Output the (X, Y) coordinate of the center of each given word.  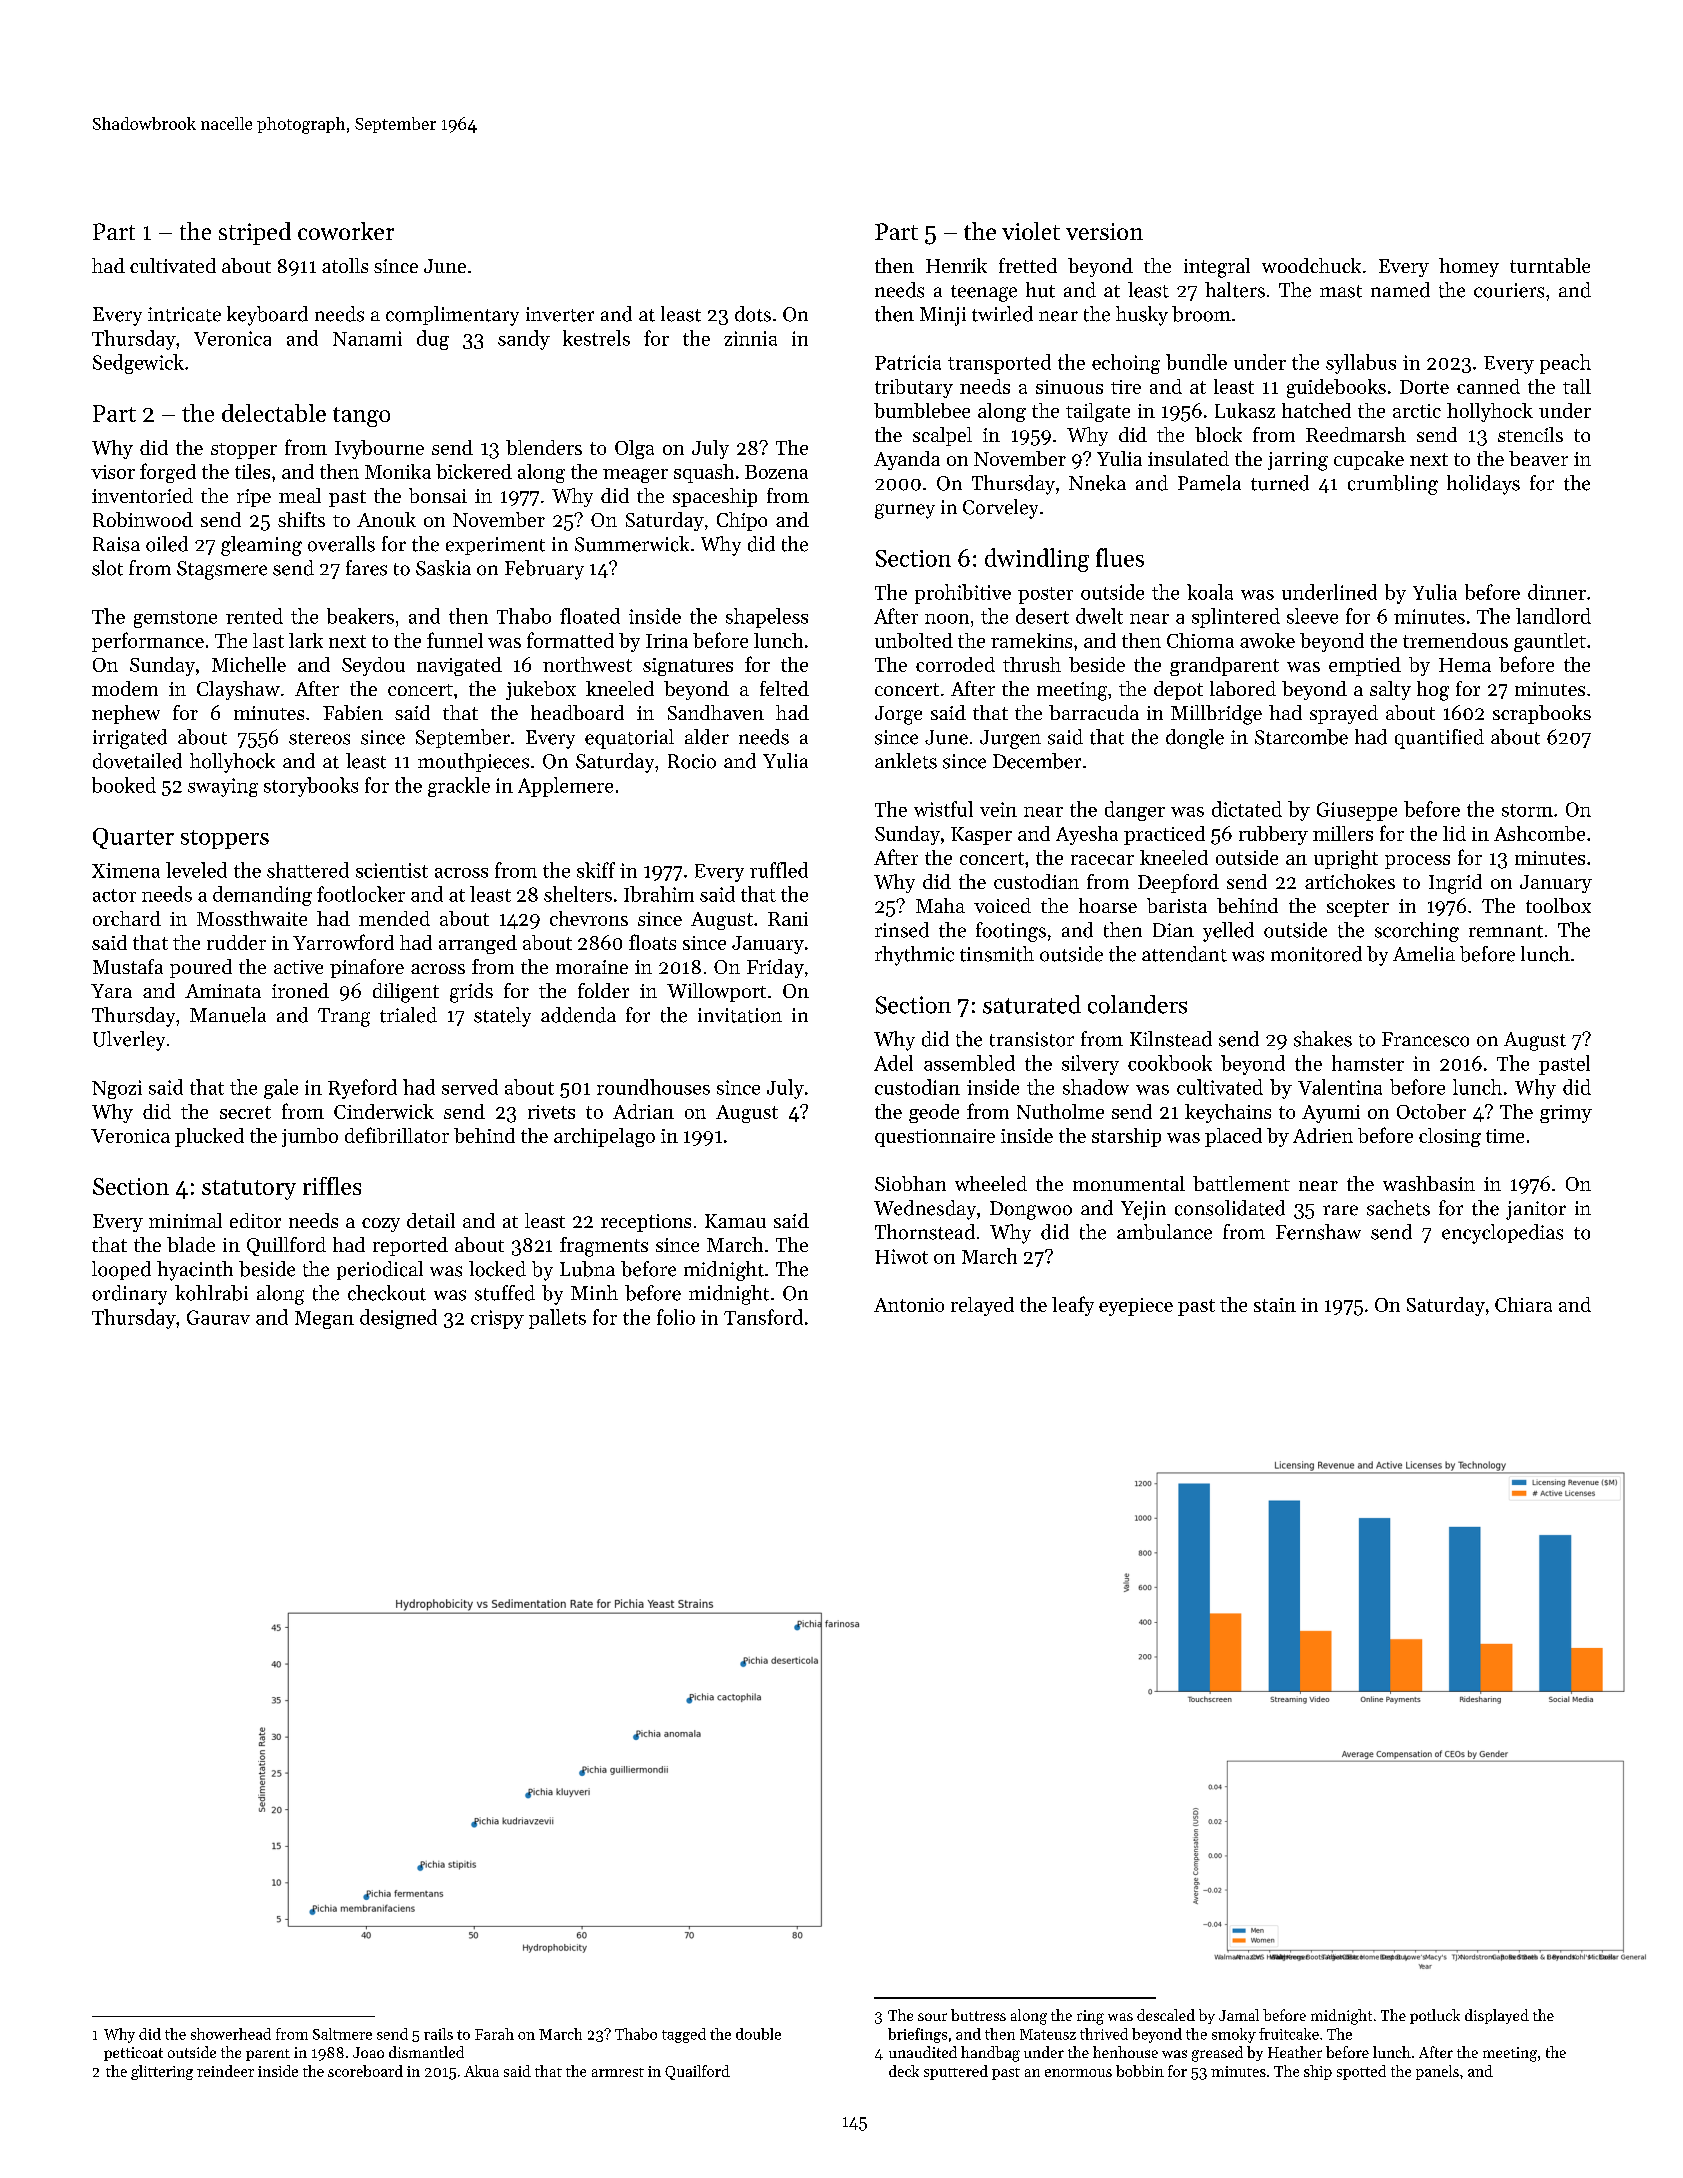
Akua (481, 2071)
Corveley (1000, 509)
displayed (1497, 2016)
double (758, 2034)
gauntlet (1550, 642)
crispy (497, 1319)
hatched (1316, 410)
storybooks (311, 787)
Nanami (367, 338)
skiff (596, 870)
